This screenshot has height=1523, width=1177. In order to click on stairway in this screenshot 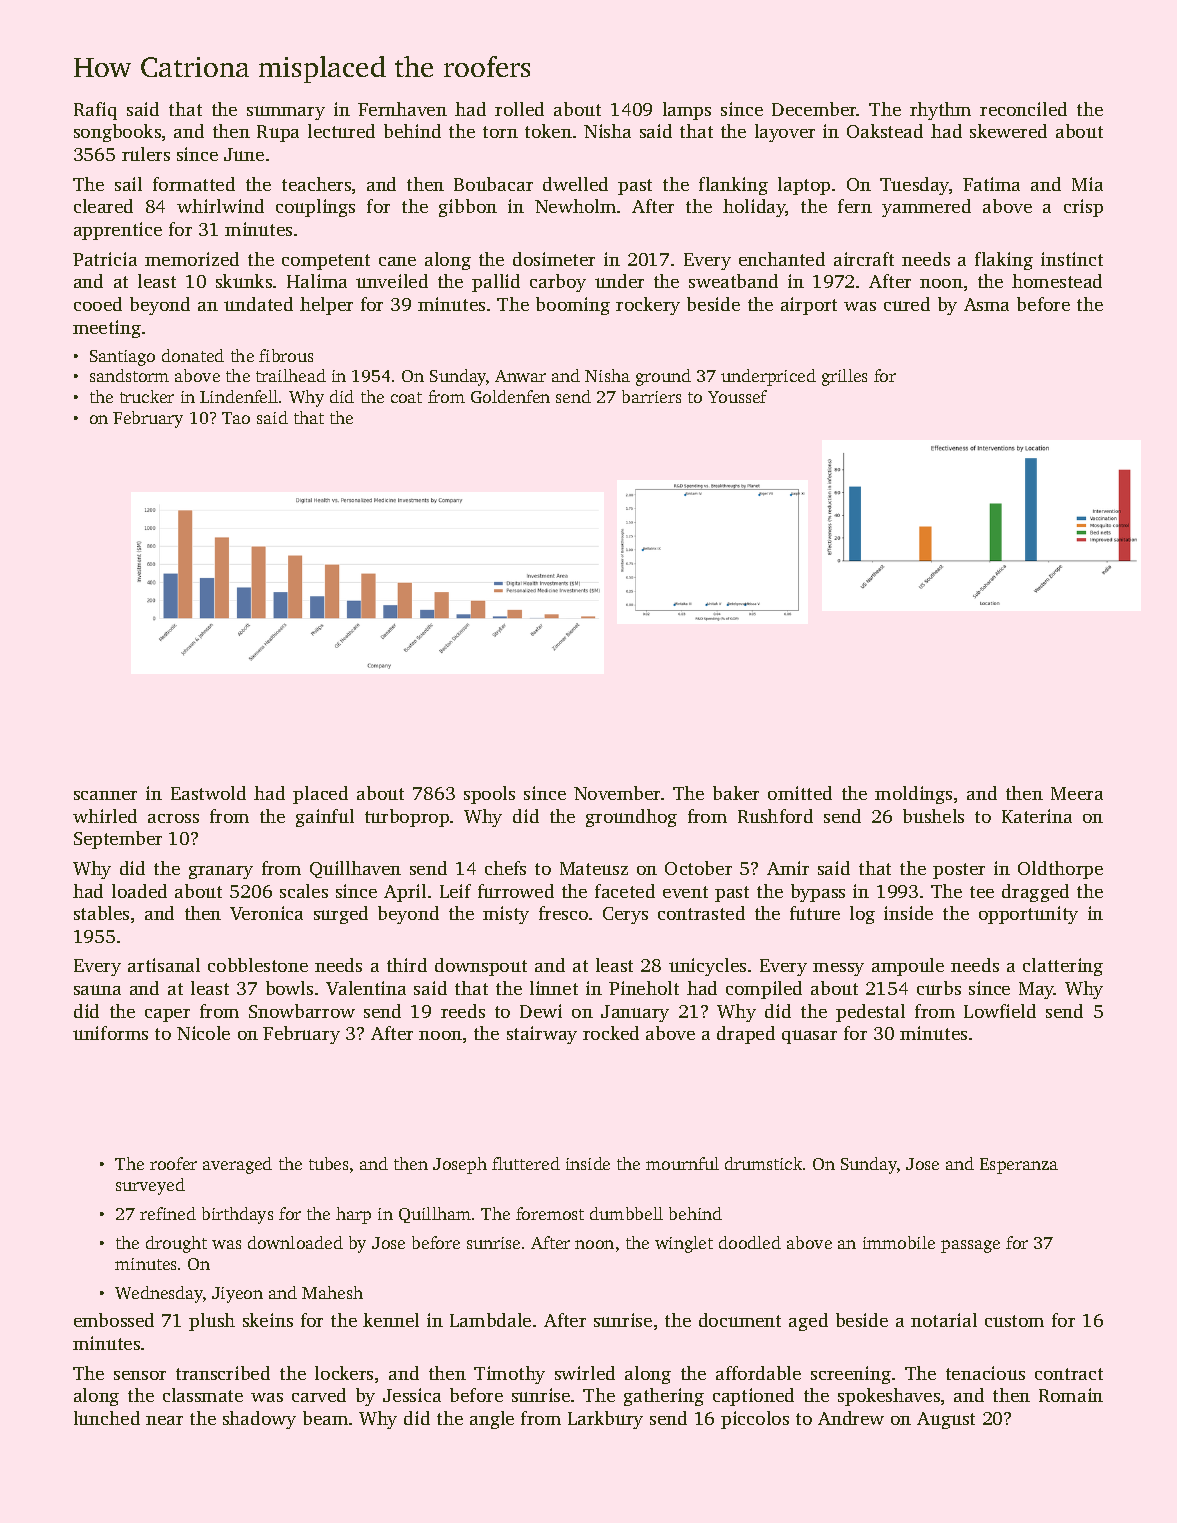, I will do `click(542, 1035)`.
